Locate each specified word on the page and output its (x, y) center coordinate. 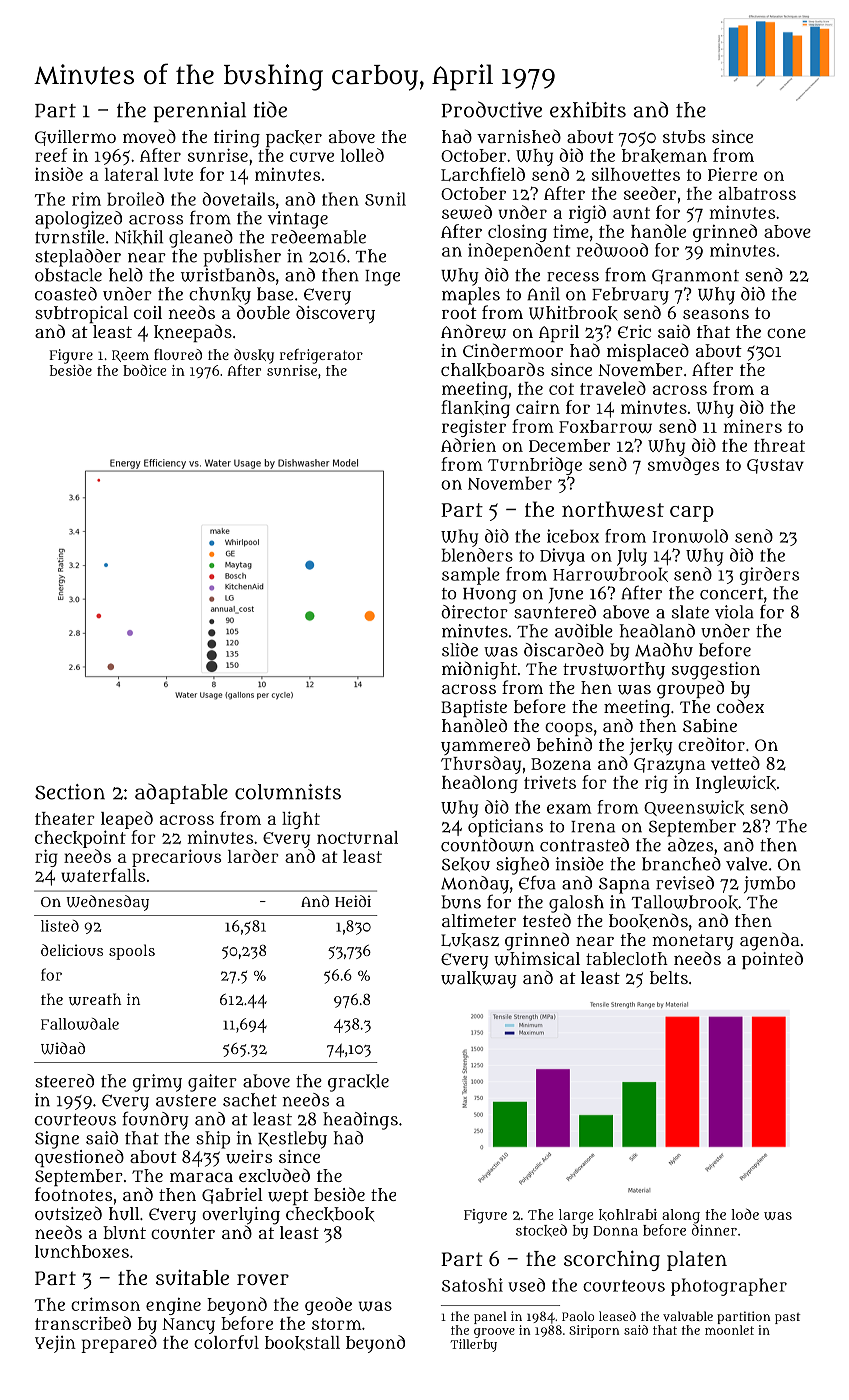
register (474, 428)
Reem (130, 356)
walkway (479, 979)
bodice (144, 370)
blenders (477, 555)
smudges (683, 466)
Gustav (775, 466)
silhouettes (636, 174)
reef (51, 155)
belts (669, 977)
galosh (576, 904)
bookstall (302, 1343)
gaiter (212, 1083)
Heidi (353, 901)
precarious (176, 858)
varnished (519, 136)
